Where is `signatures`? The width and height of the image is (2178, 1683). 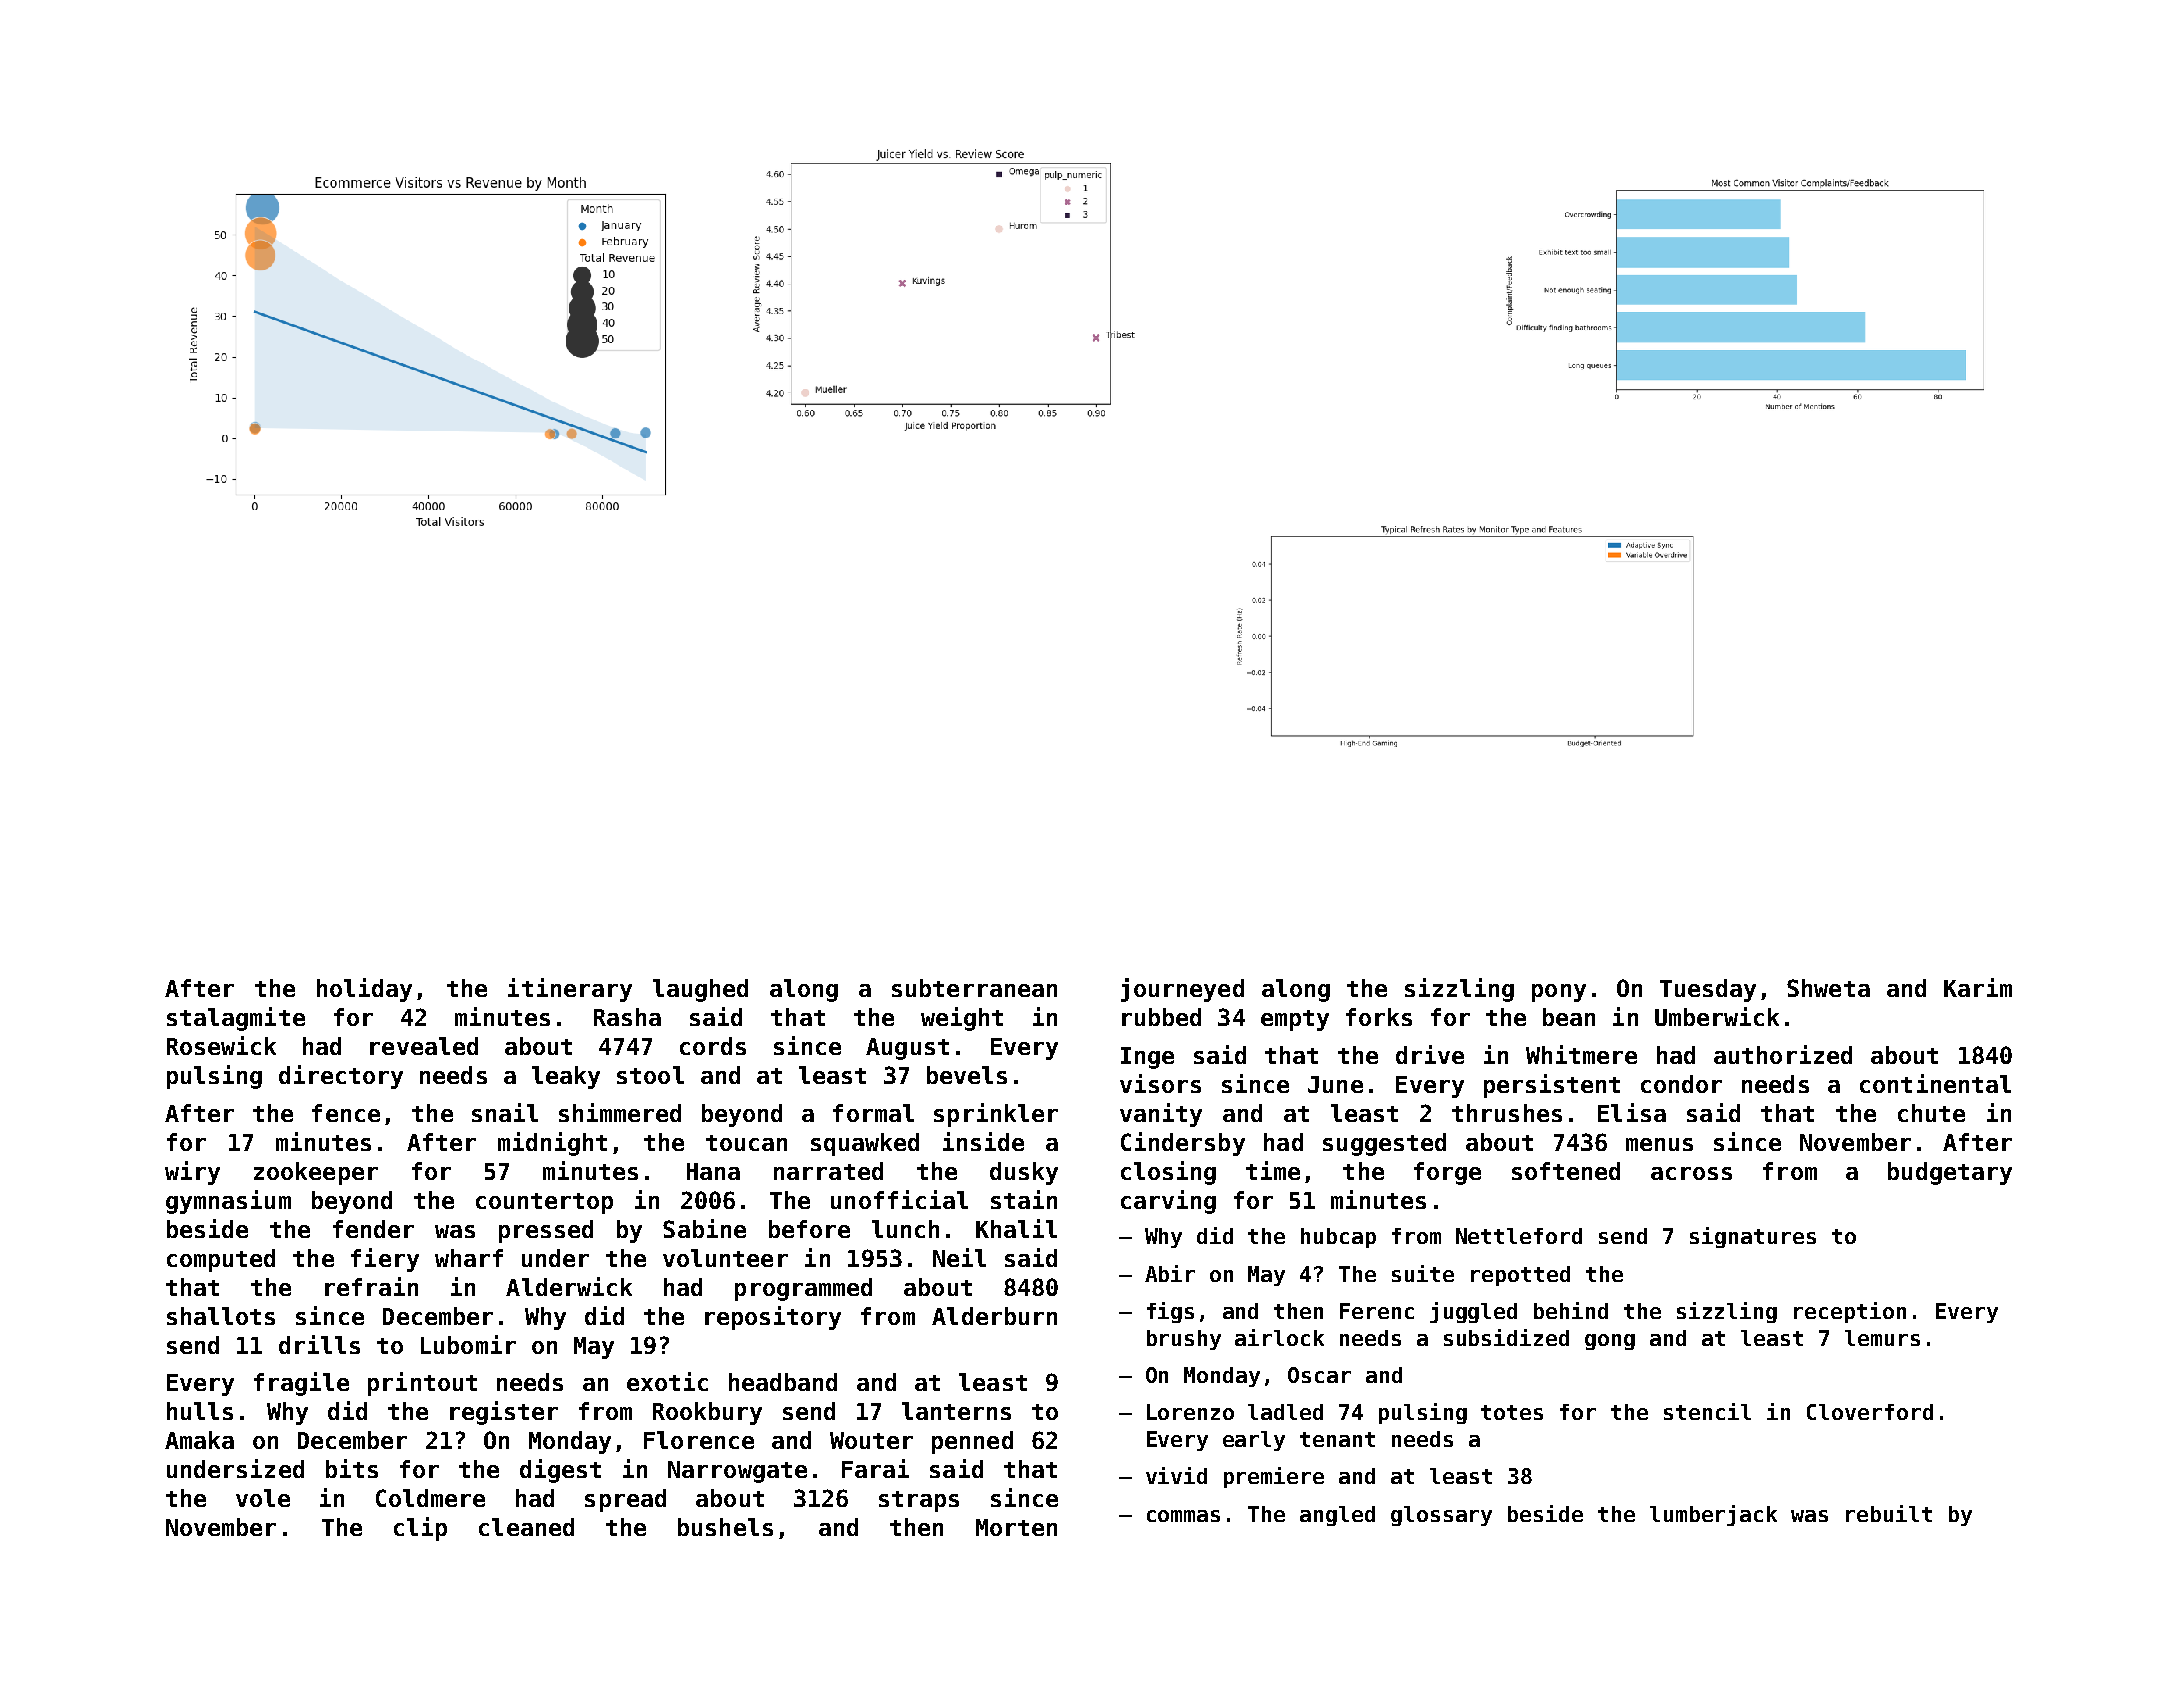
signatures is located at coordinates (1753, 1237).
